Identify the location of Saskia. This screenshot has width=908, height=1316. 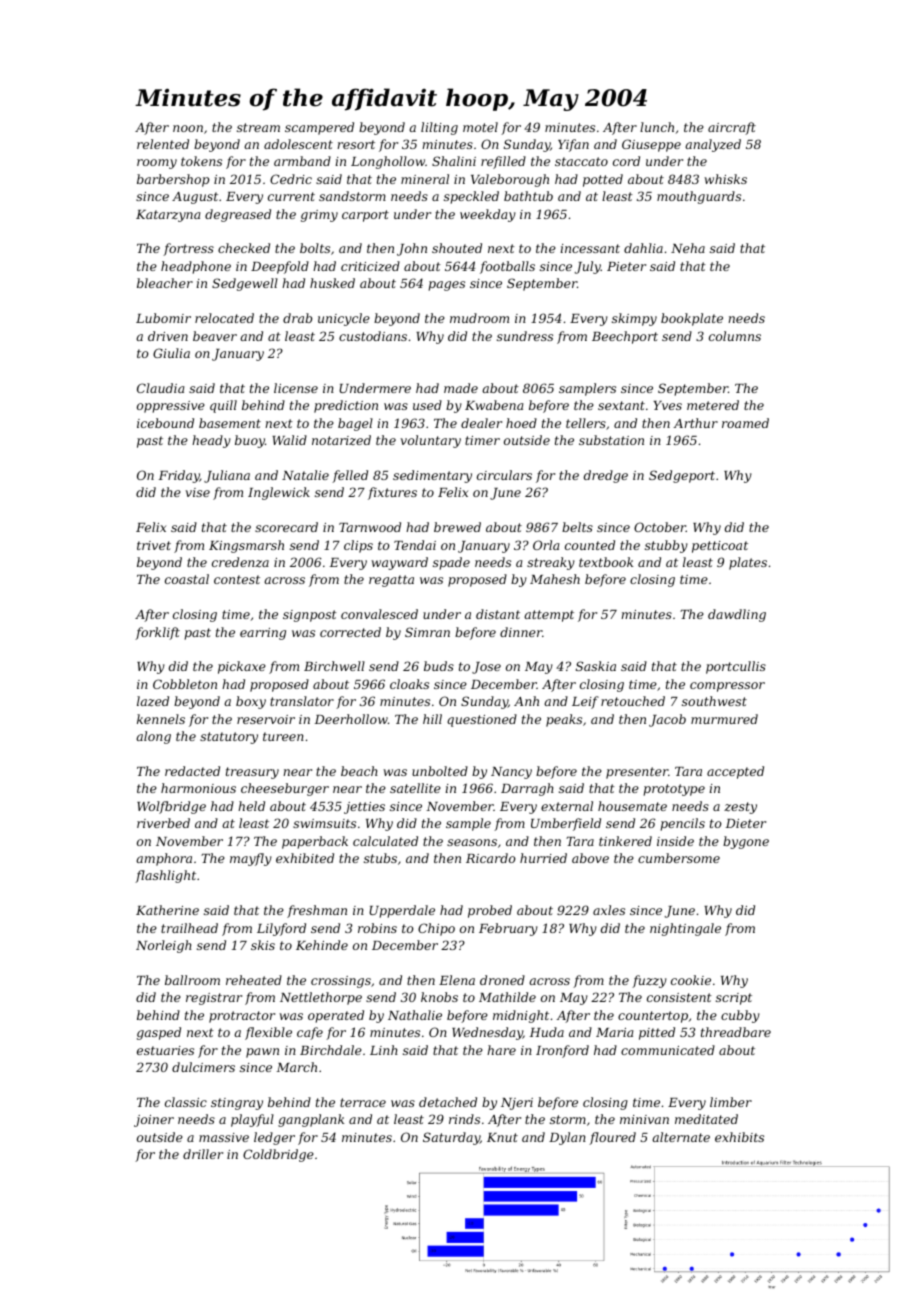
(596, 666).
